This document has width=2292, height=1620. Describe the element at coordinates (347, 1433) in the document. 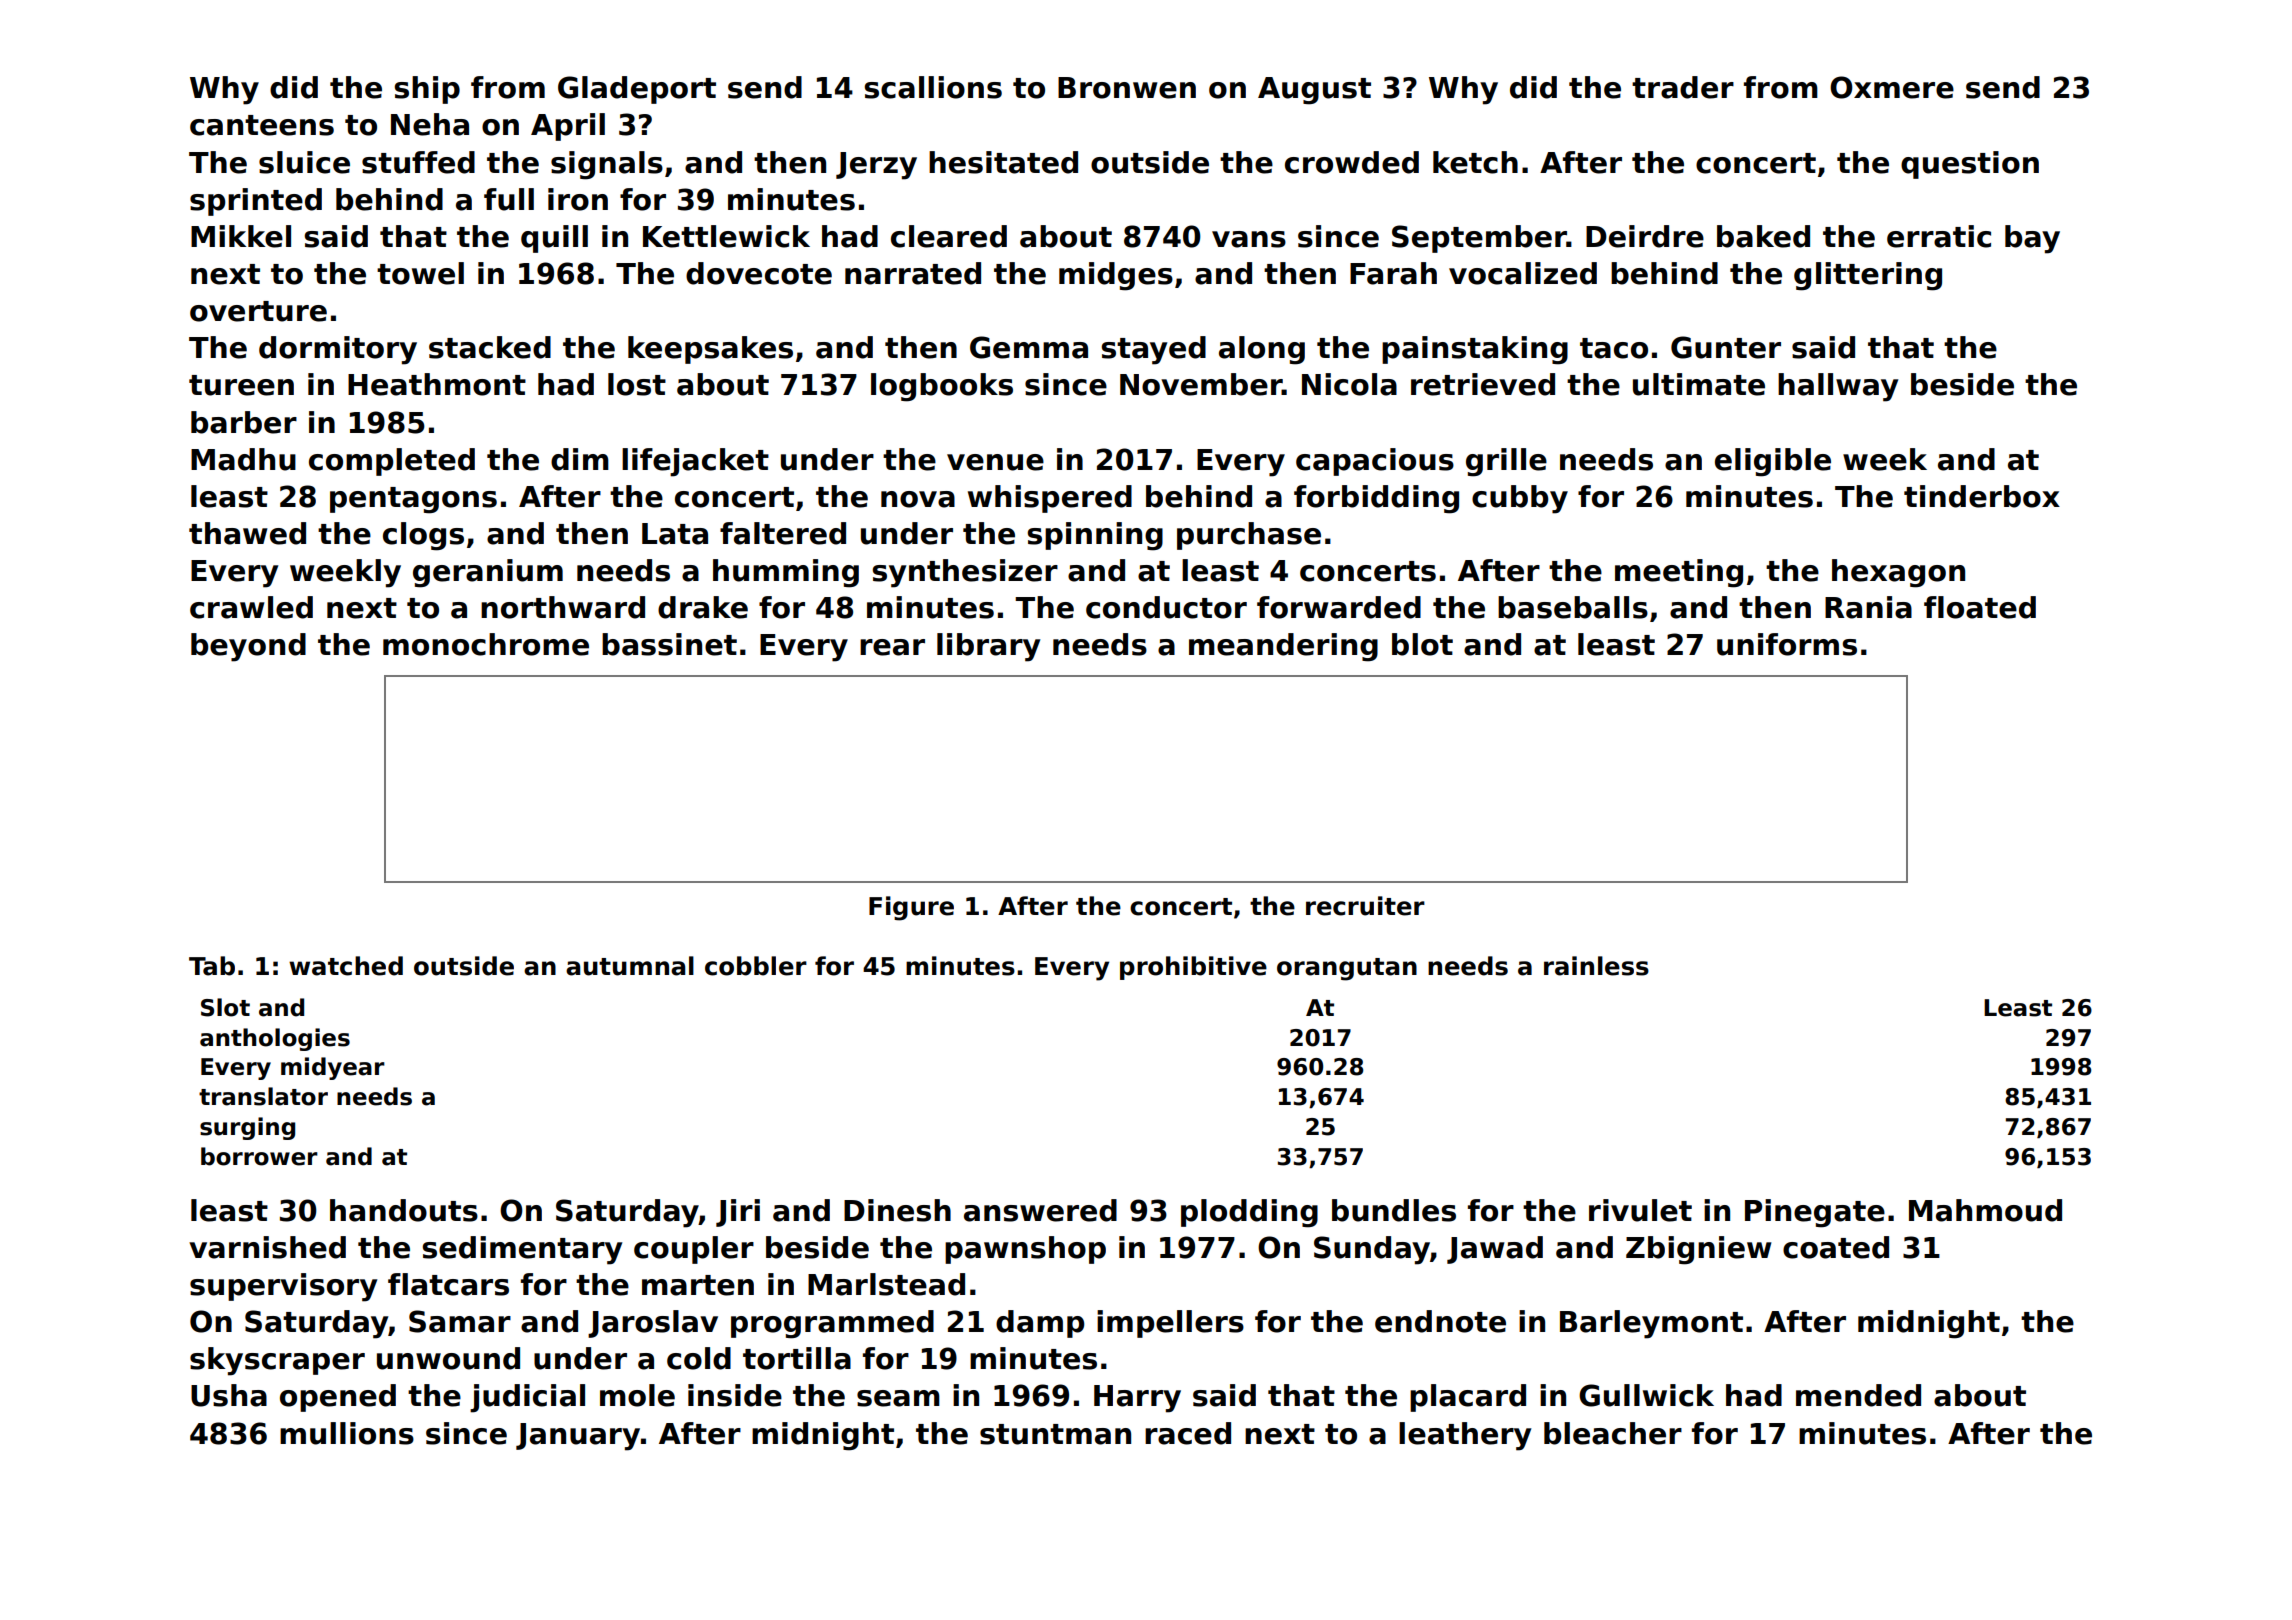

I see `mullions` at that location.
